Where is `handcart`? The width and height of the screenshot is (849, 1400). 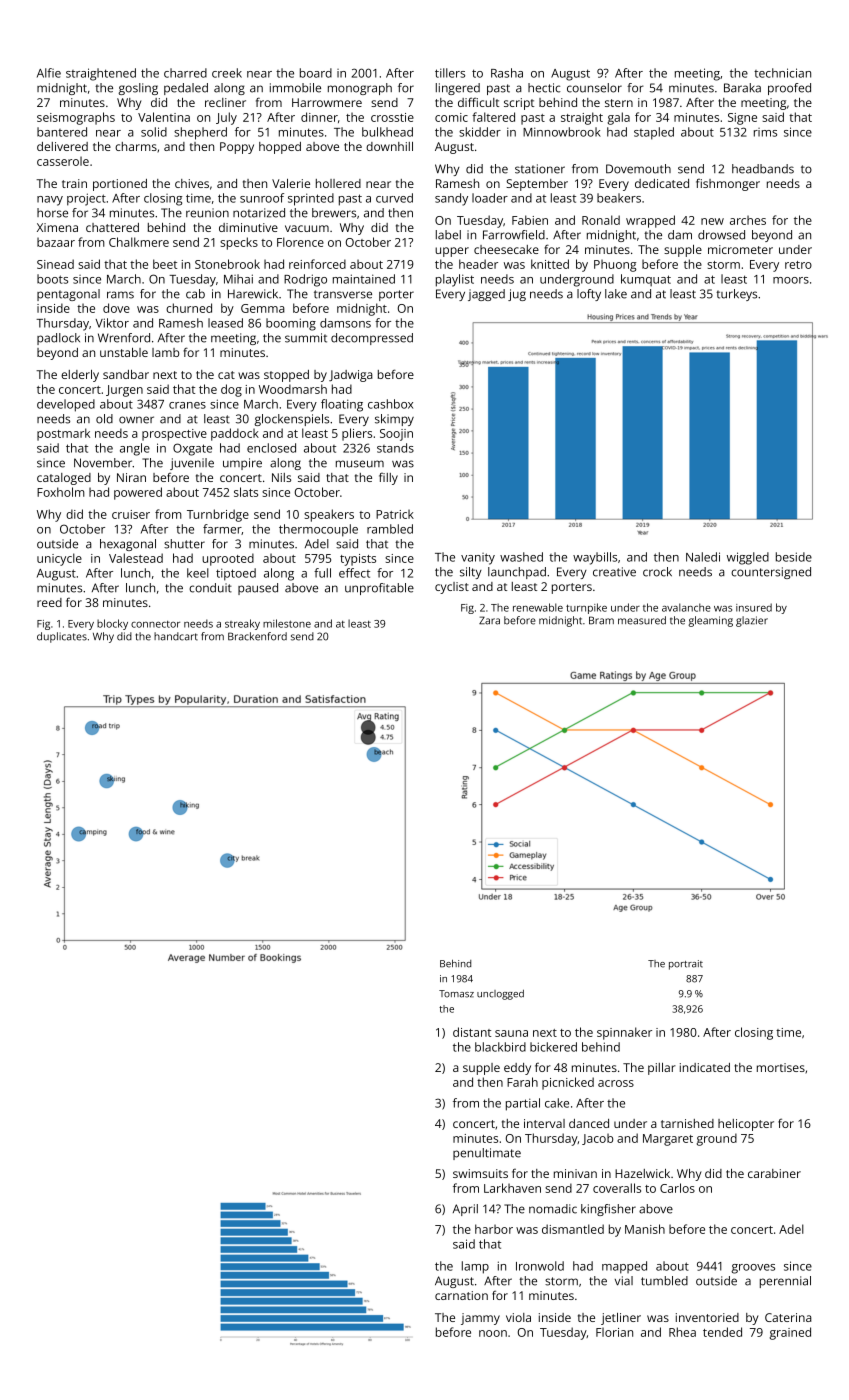 handcart is located at coordinates (176, 636).
